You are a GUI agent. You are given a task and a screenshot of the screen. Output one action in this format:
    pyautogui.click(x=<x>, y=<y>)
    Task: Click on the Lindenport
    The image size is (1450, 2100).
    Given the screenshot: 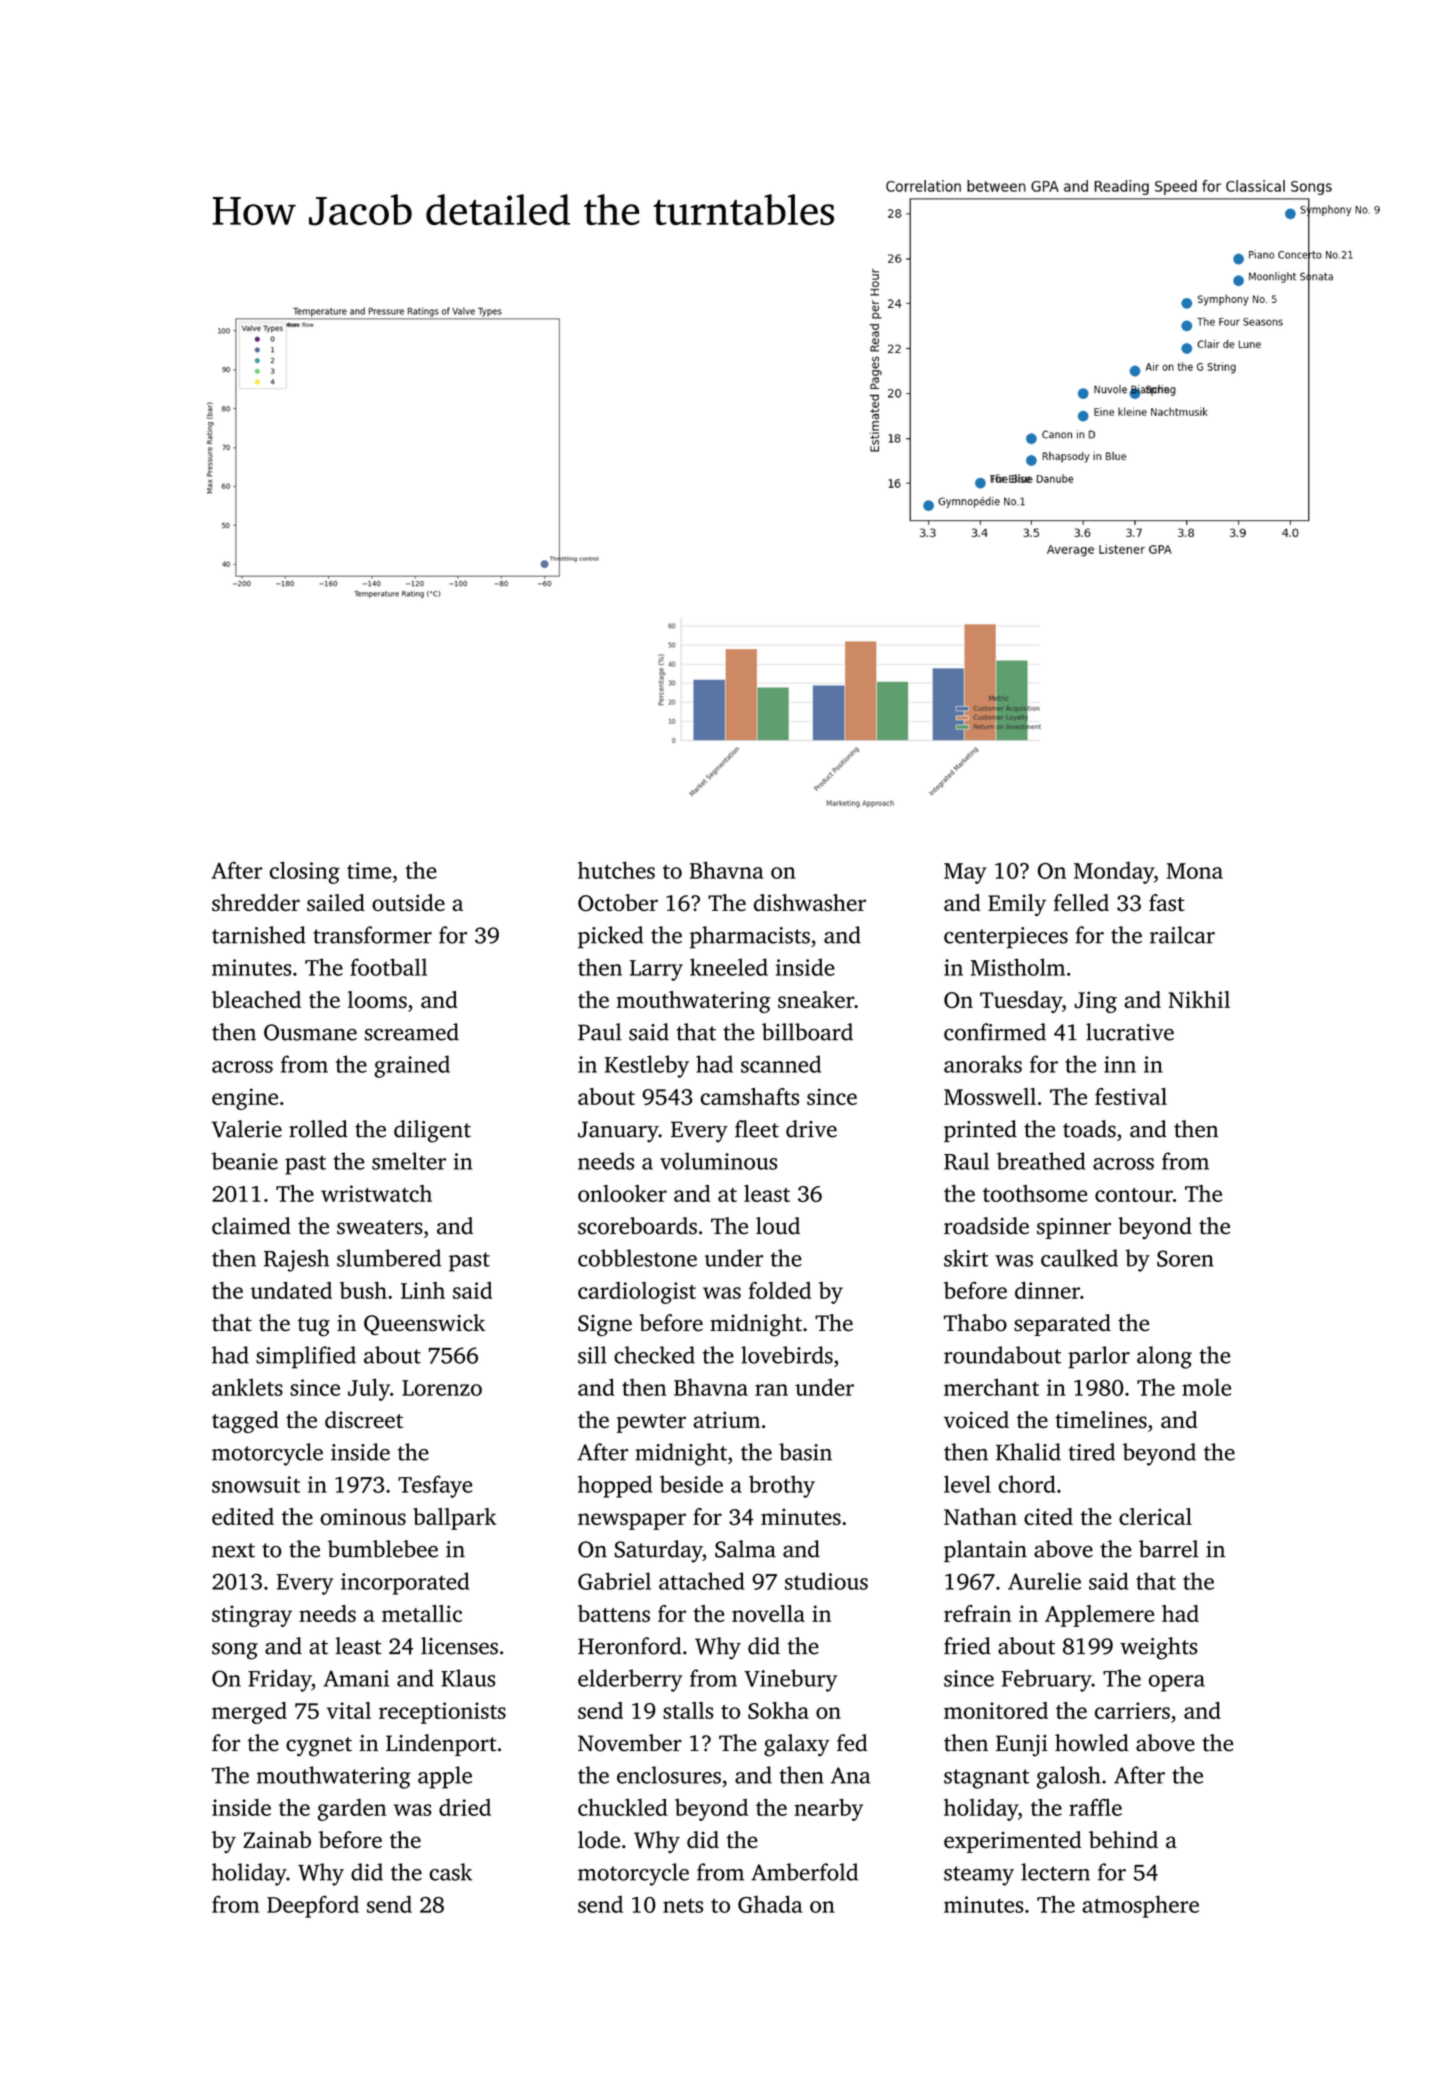 What is the action you would take?
    pyautogui.click(x=441, y=1745)
